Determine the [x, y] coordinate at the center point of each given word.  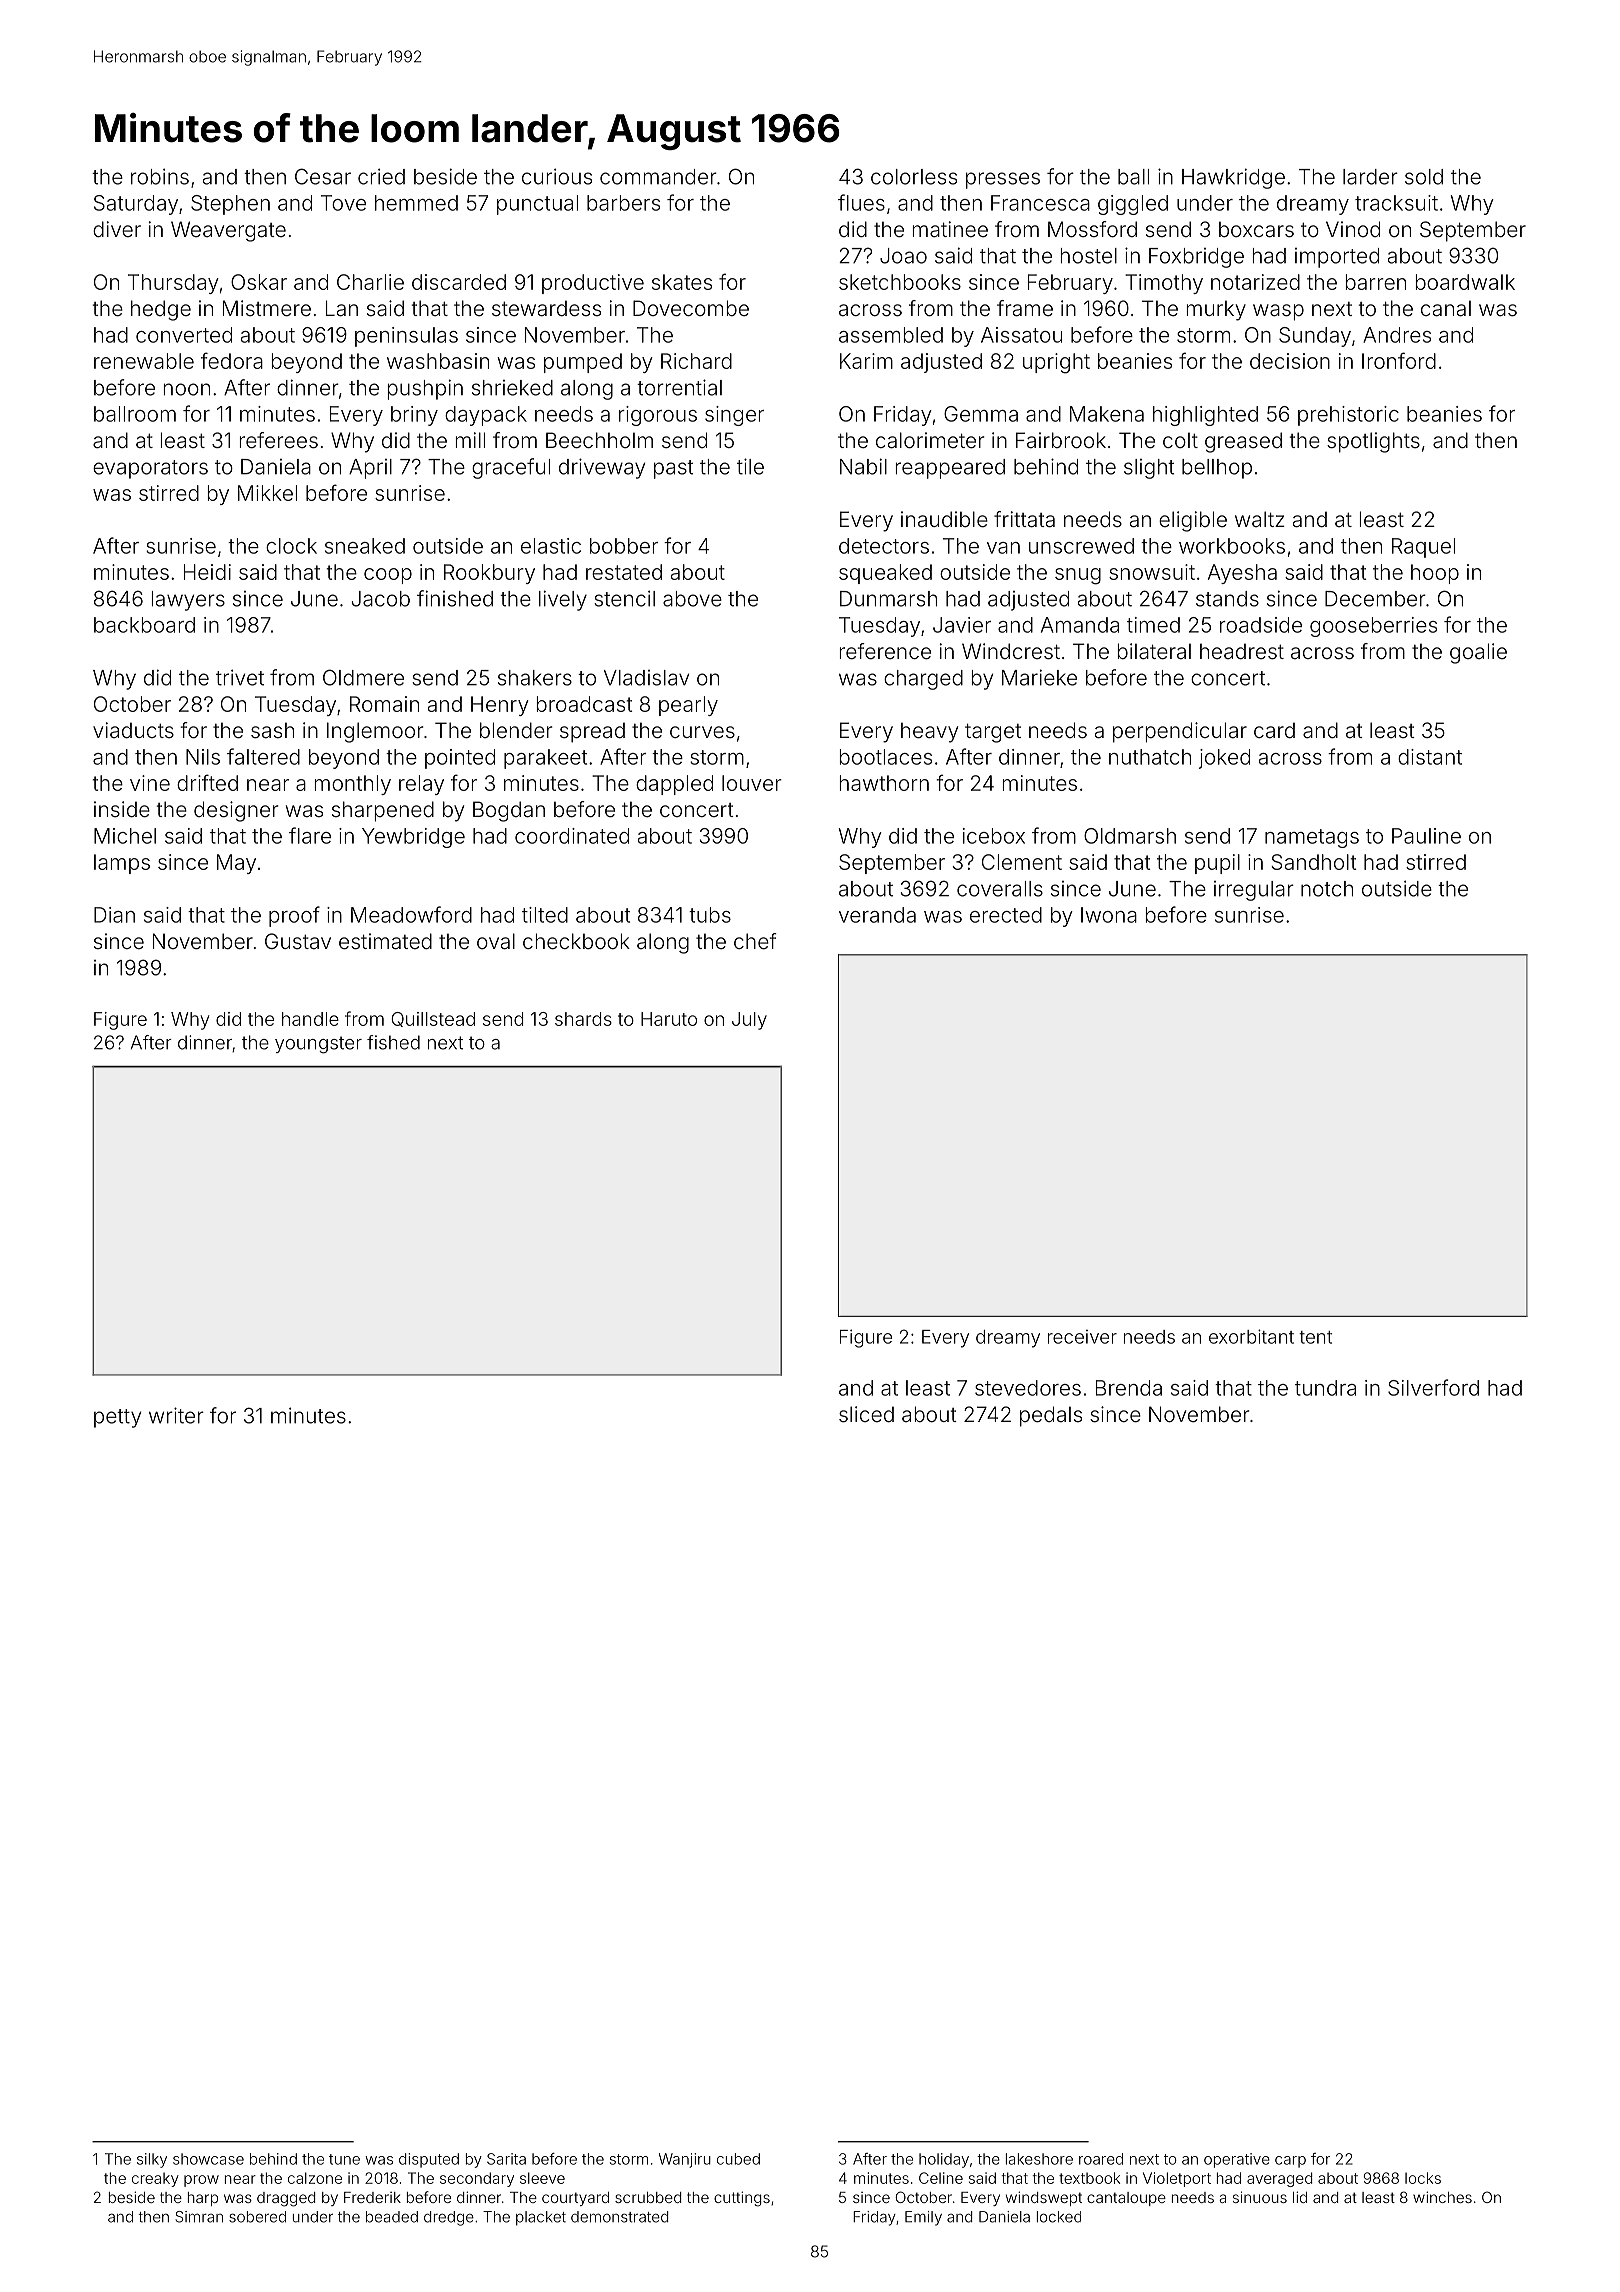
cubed [738, 2159]
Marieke [1039, 677]
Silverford [1433, 1387]
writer [176, 1415]
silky [152, 2160]
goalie [1478, 653]
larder [1370, 177]
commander [658, 177]
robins [160, 176]
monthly [353, 785]
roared [1101, 2159]
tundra [1325, 1388]
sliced [866, 1414]
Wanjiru [685, 2160]
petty [117, 1418]
